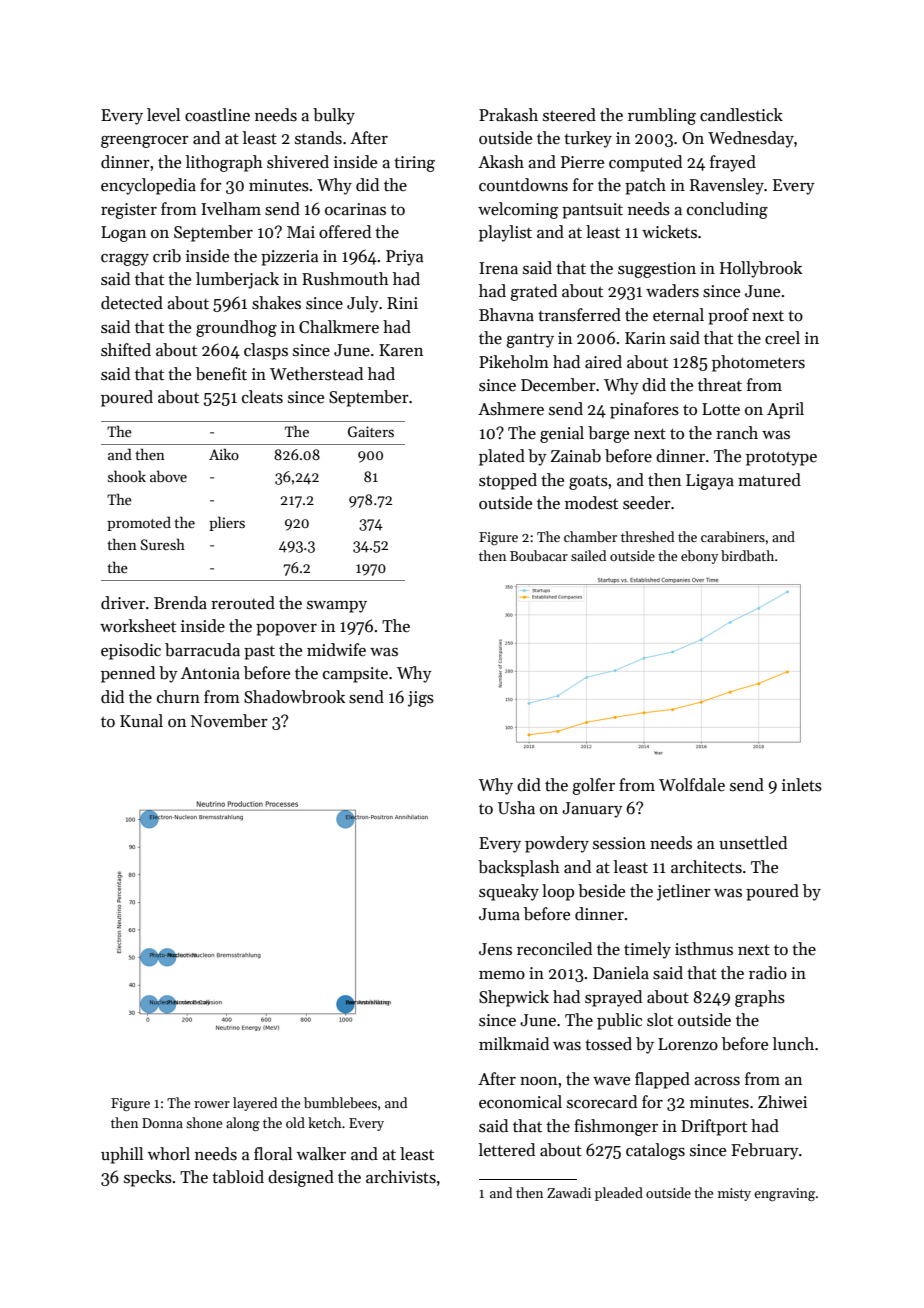 The width and height of the screenshot is (924, 1308). I want to click on swampy, so click(337, 607).
